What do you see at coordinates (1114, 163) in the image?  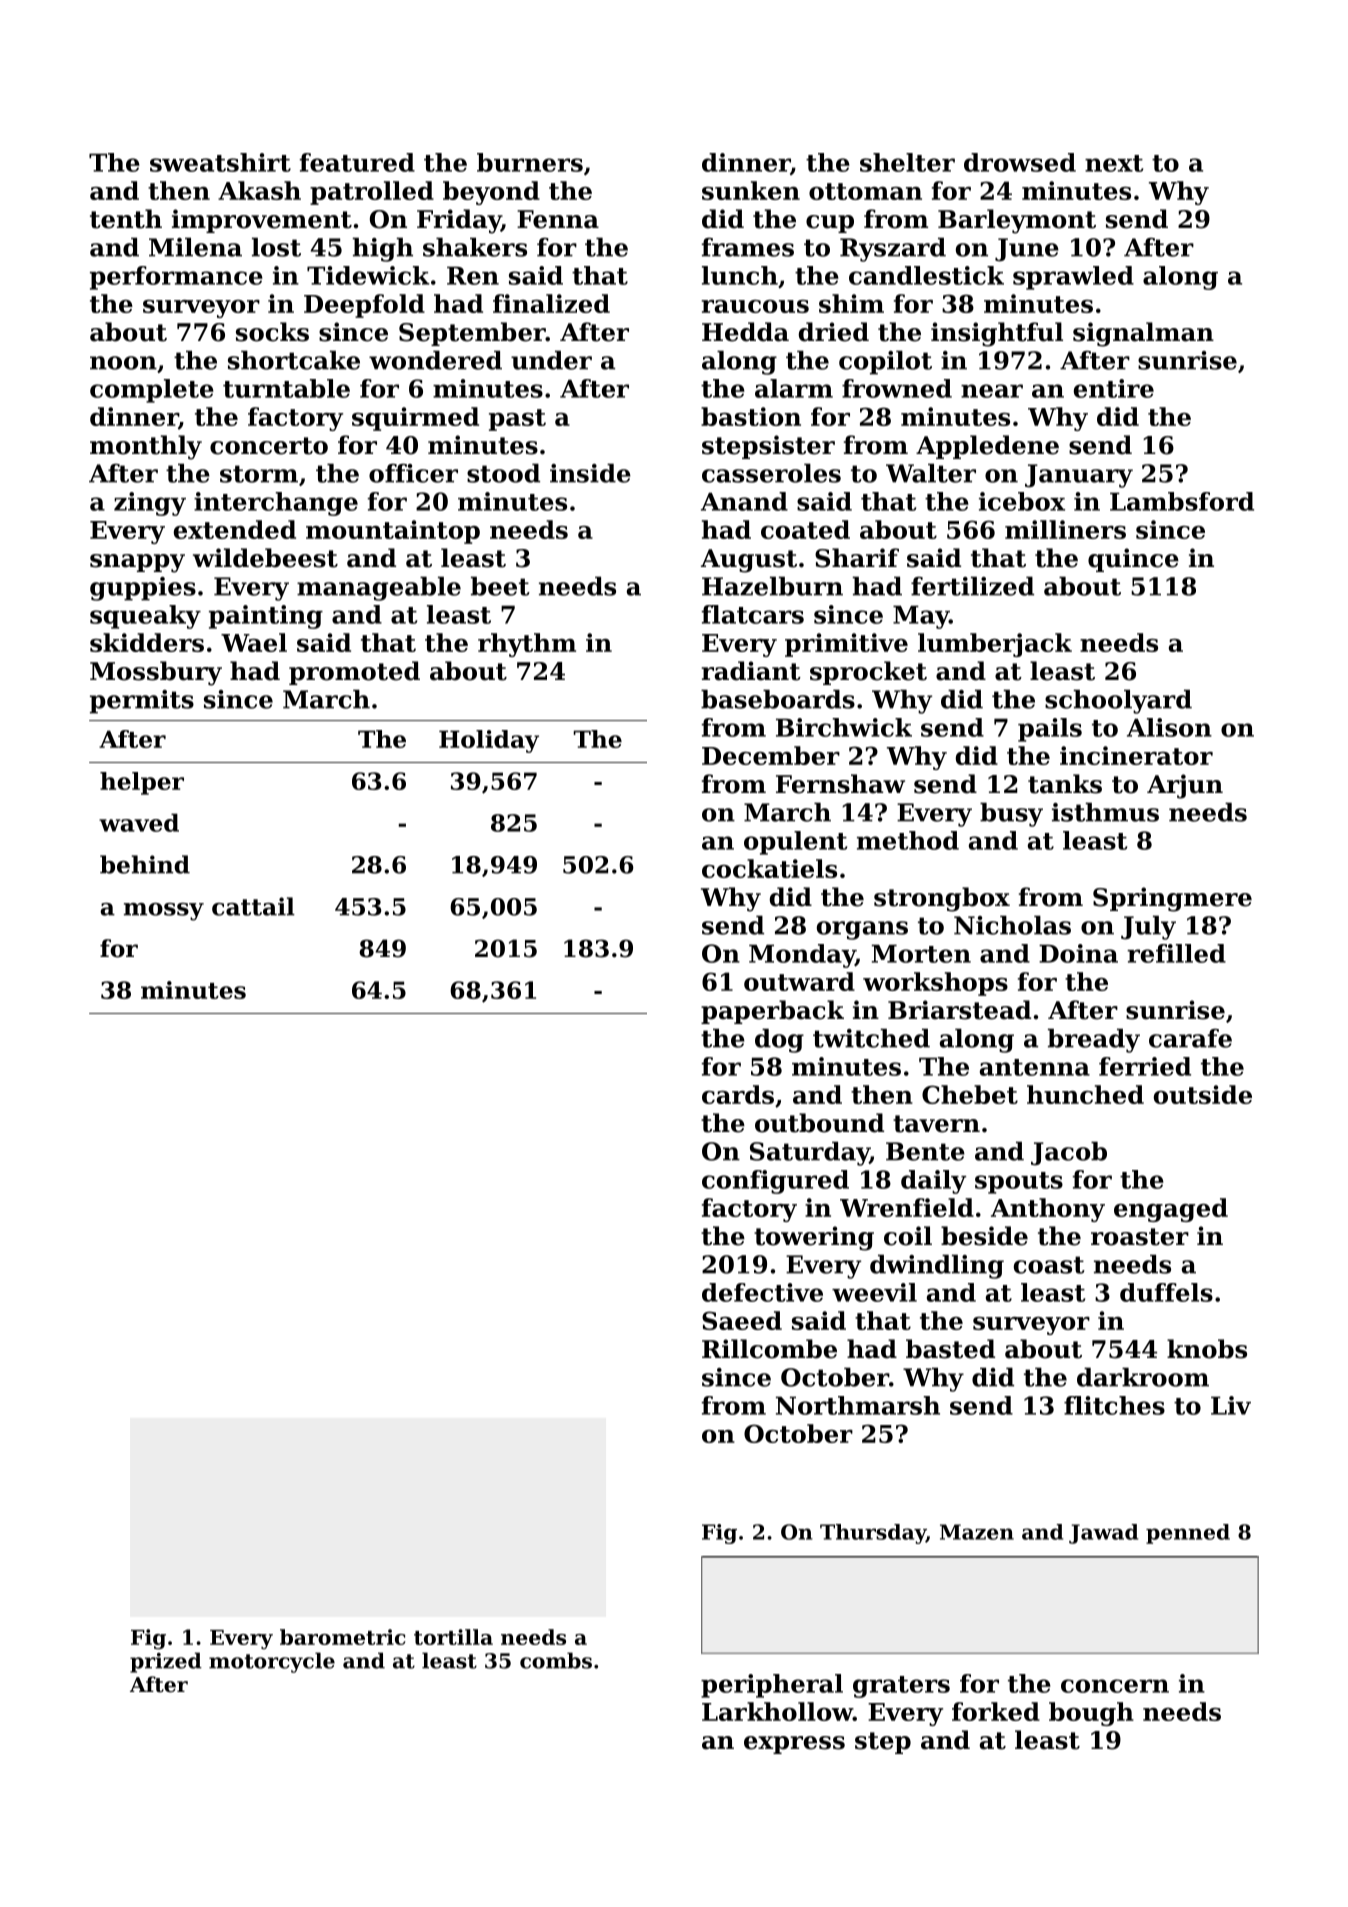 I see `next` at bounding box center [1114, 163].
